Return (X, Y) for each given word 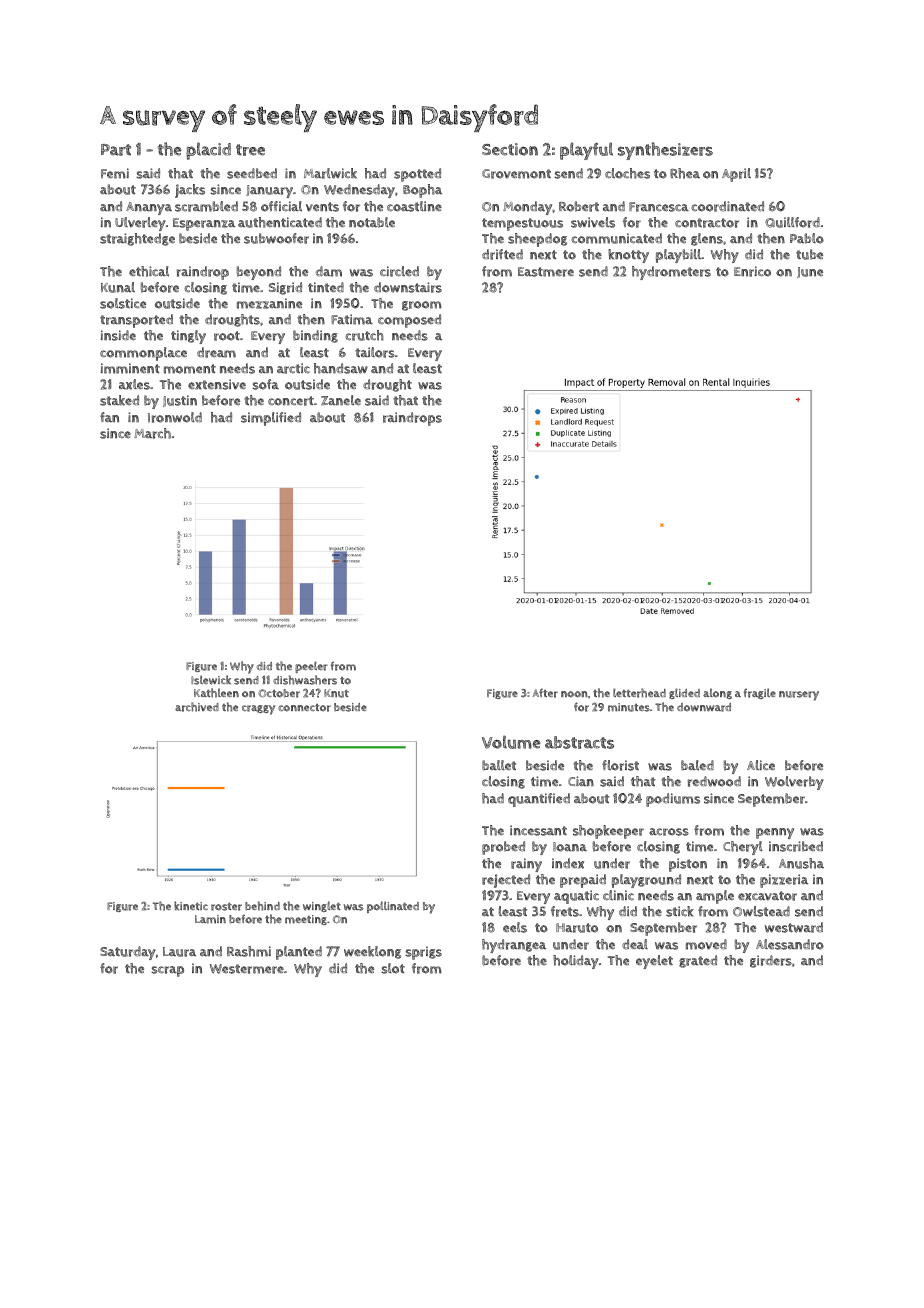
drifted (502, 254)
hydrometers (671, 273)
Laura (179, 952)
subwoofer (276, 238)
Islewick (211, 680)
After (545, 693)
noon (574, 694)
